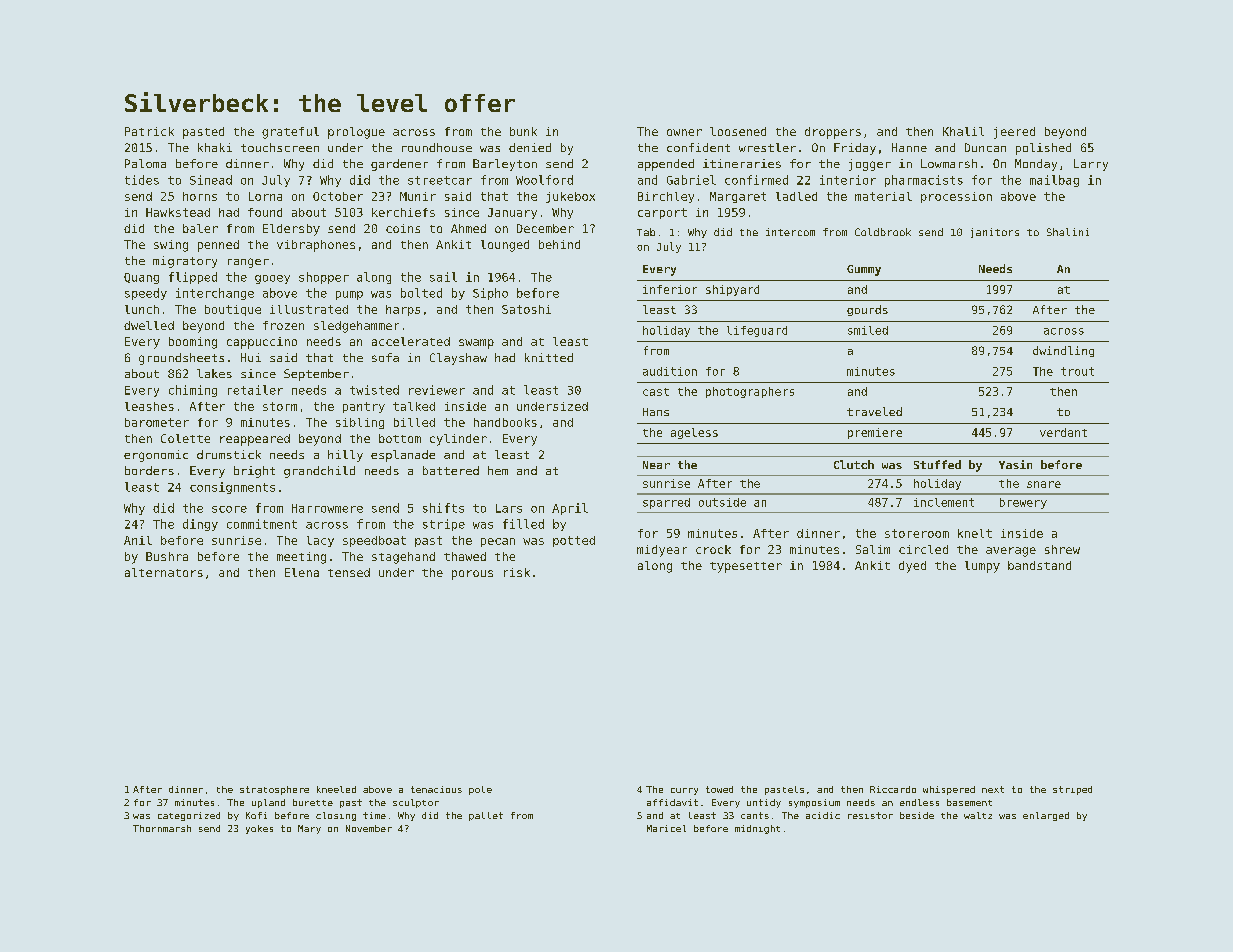 The width and height of the screenshot is (1233, 952). I want to click on tensed, so click(349, 572).
